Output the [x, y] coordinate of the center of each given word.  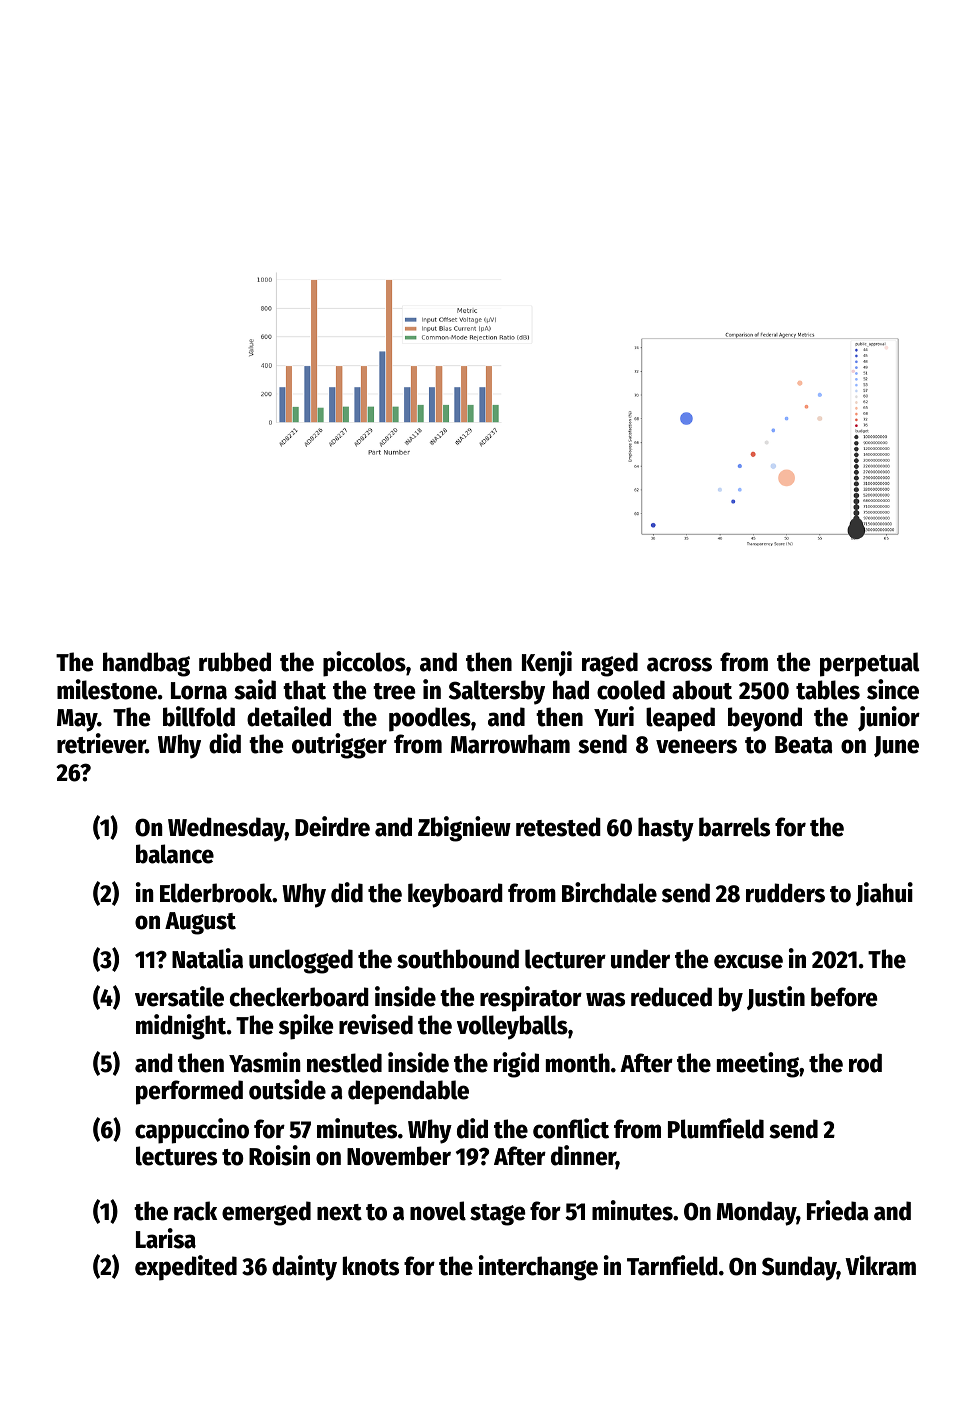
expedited [186, 1268]
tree [394, 691]
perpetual [870, 664]
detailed [289, 716]
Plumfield [716, 1128]
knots [371, 1266]
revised [376, 1024]
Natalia [207, 958]
